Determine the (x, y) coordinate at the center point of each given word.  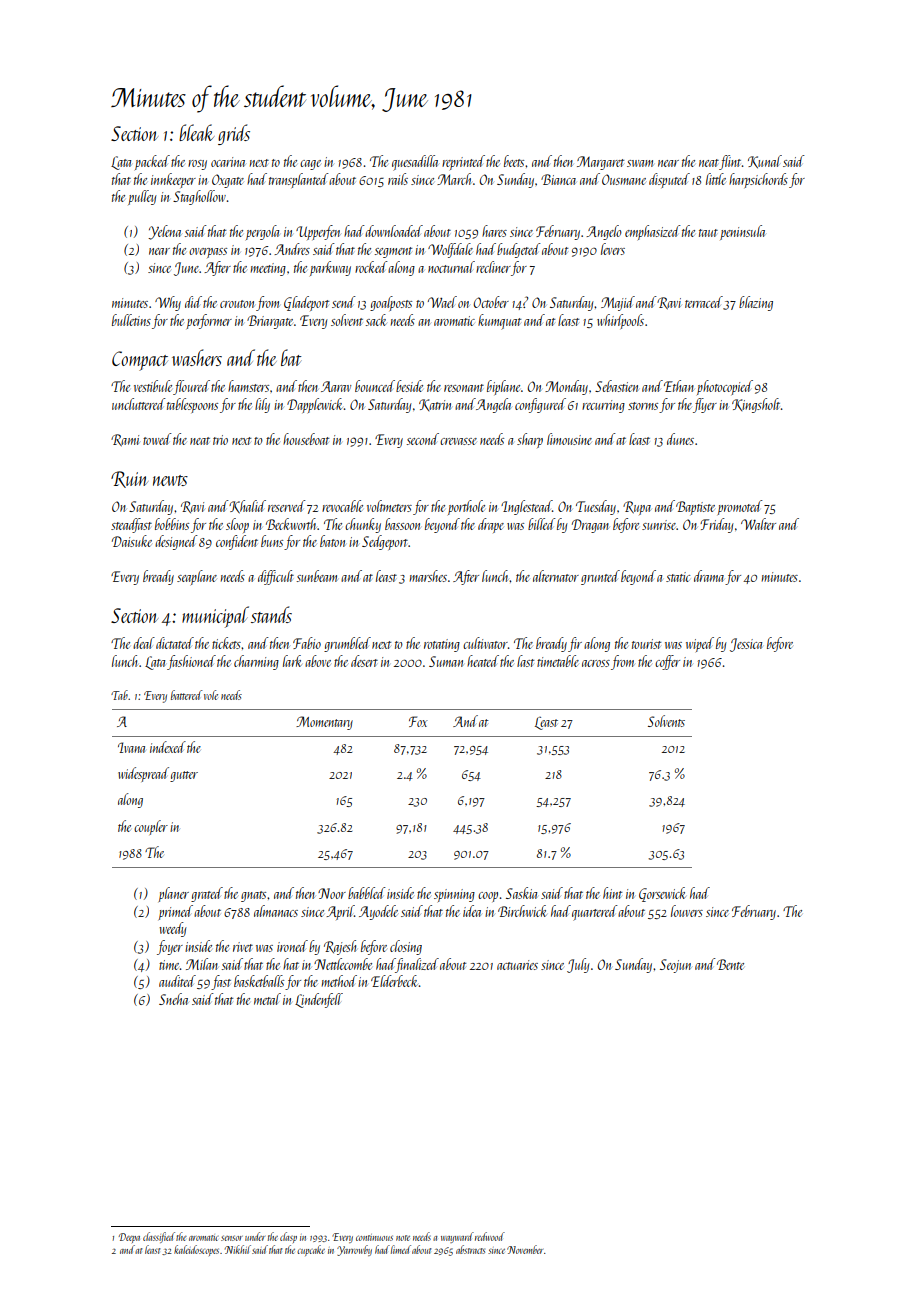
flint (730, 162)
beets (514, 161)
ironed (292, 946)
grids (234, 134)
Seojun (675, 966)
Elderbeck (394, 981)
